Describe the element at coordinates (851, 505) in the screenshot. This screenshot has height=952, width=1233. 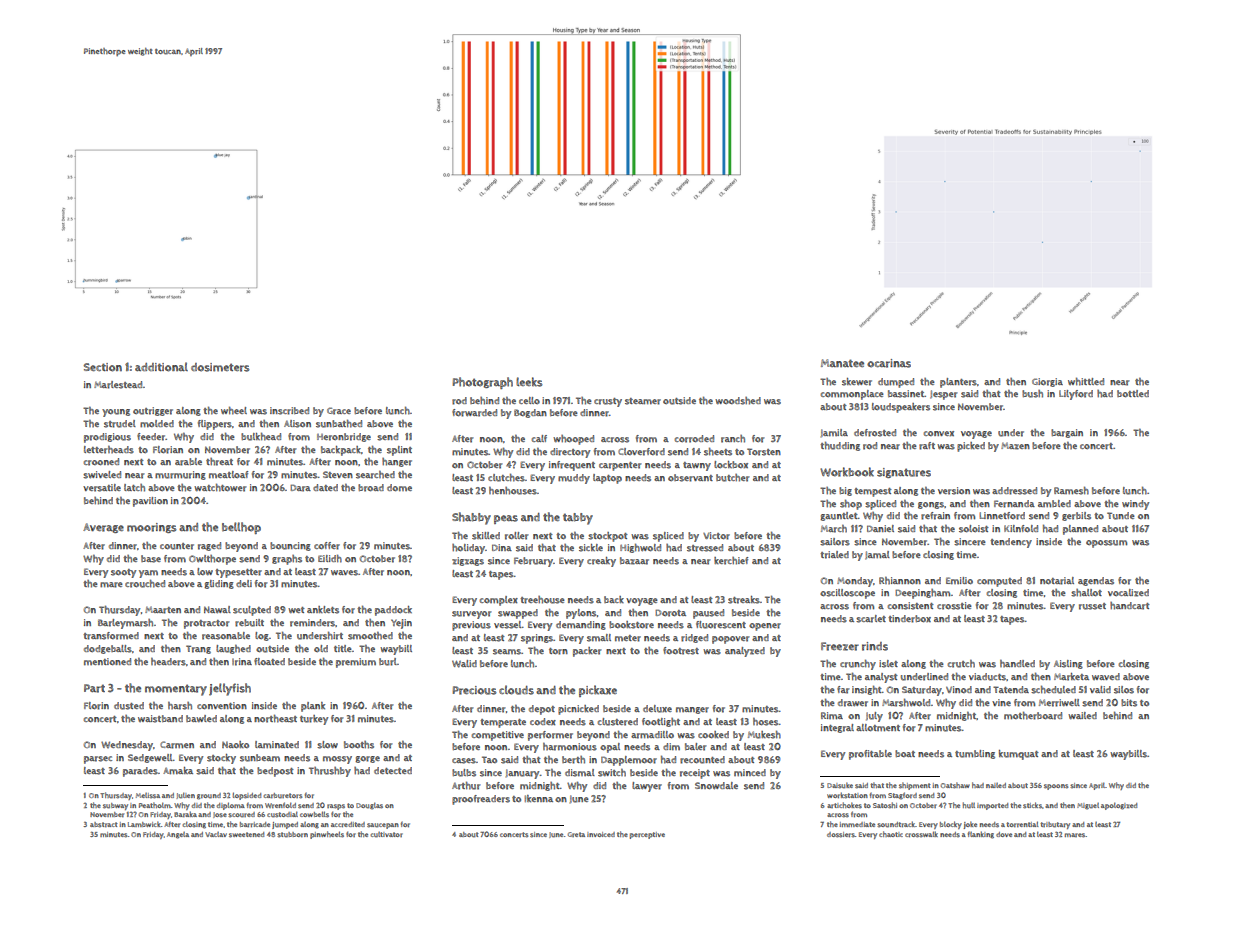
I see `shop` at that location.
